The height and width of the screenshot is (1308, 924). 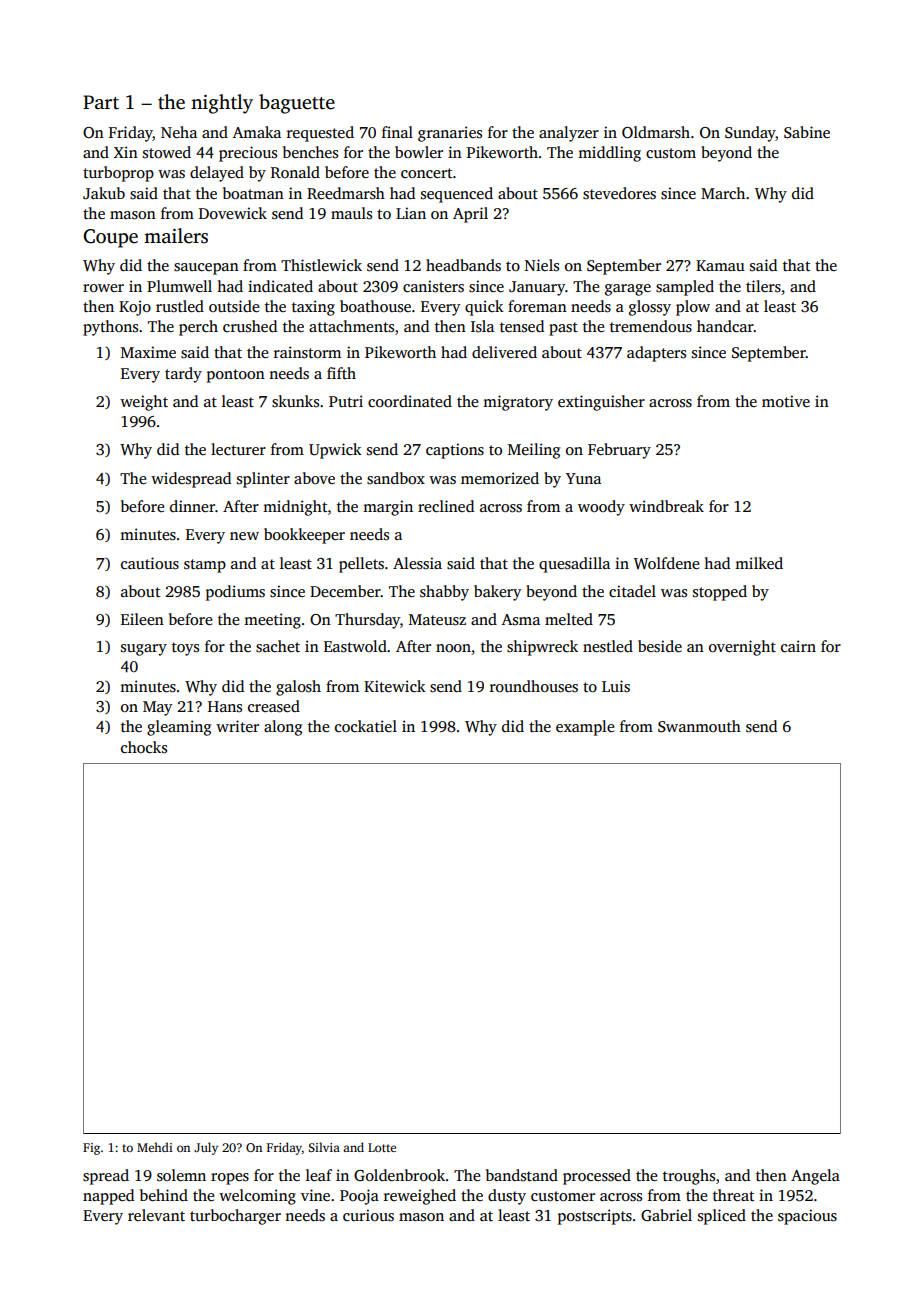 I want to click on cockatiel, so click(x=366, y=726).
